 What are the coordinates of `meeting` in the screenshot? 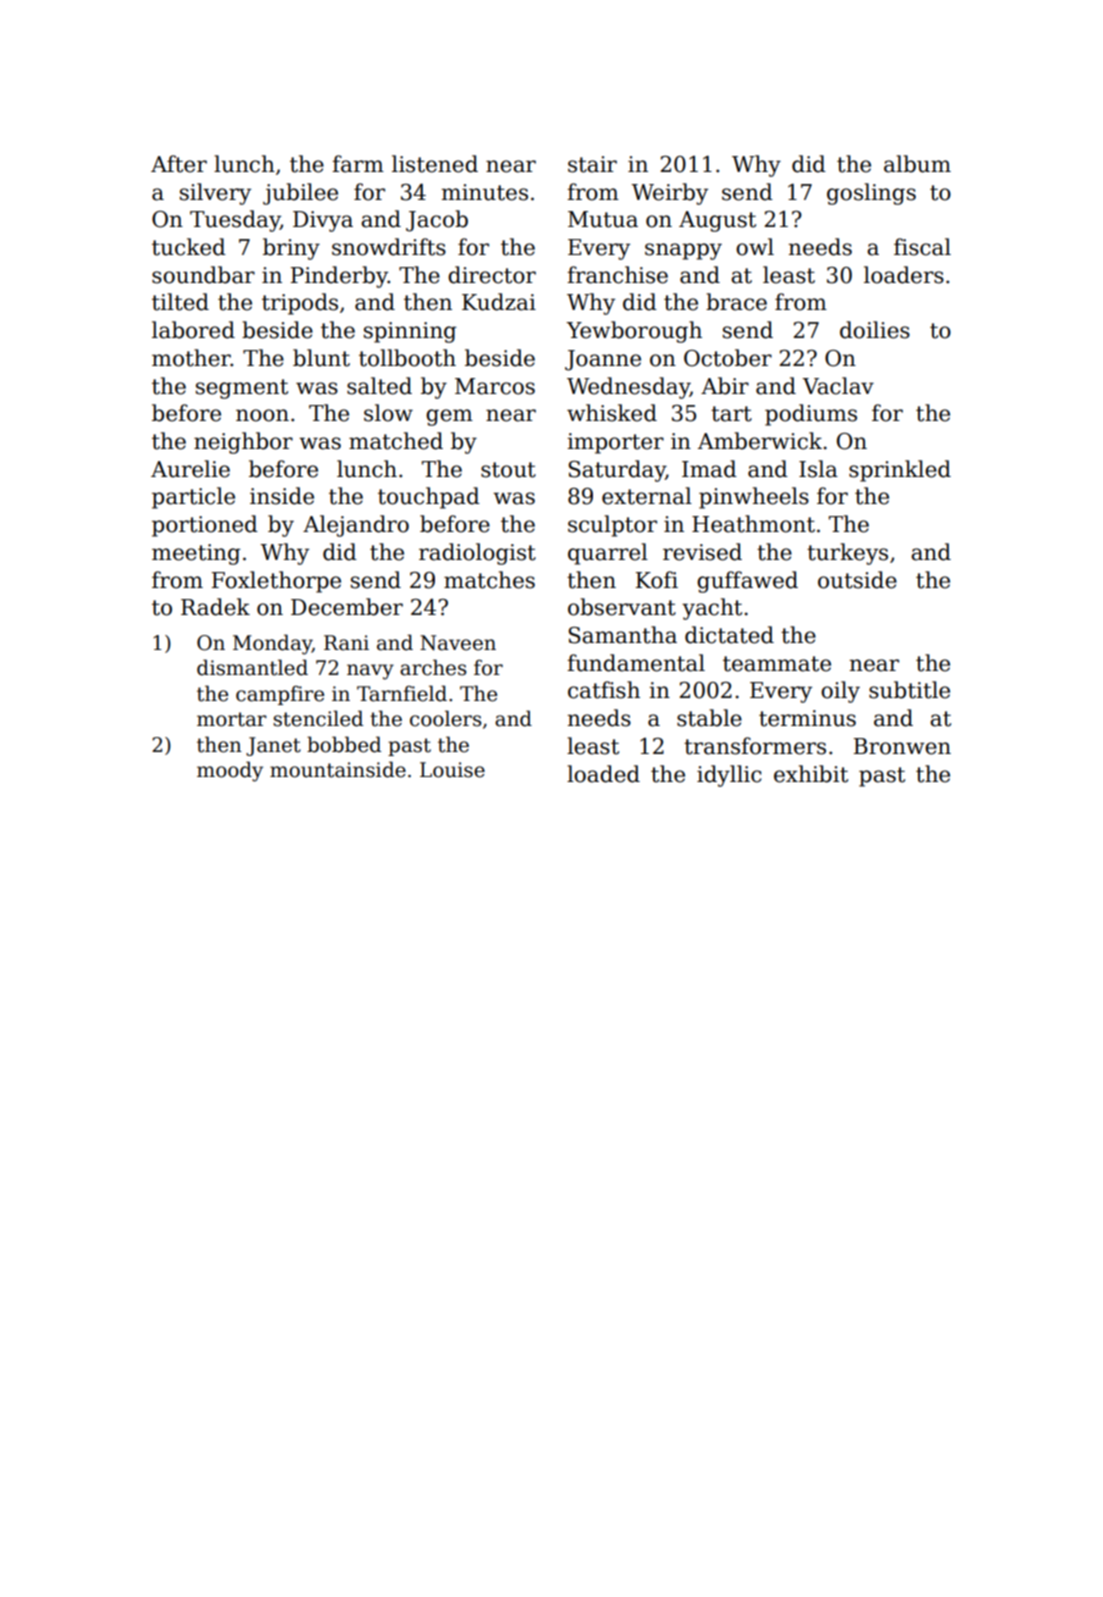 It's located at (196, 554).
